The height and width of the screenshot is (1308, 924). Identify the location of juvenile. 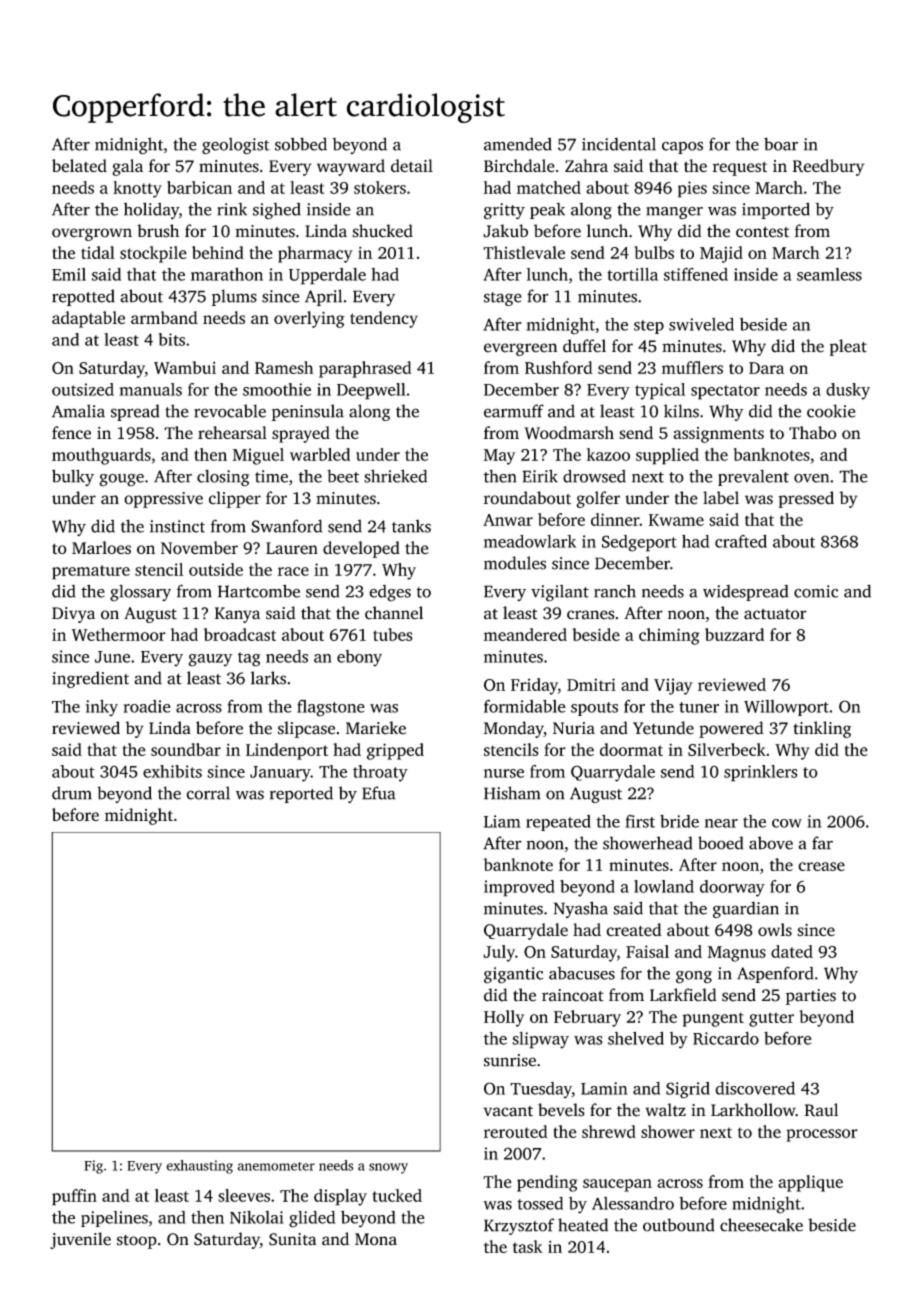
(80, 1240).
